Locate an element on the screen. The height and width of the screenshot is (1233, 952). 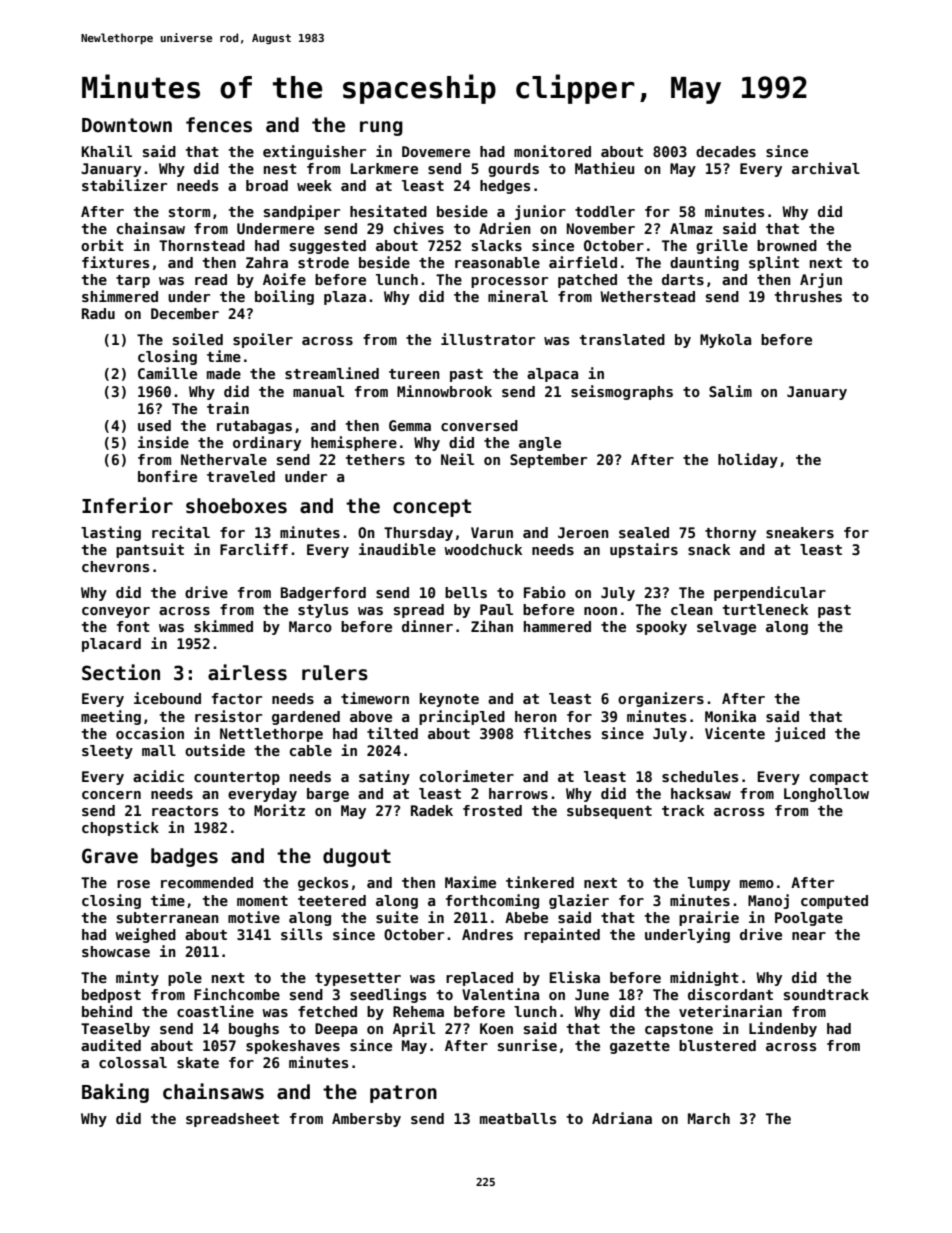
December is located at coordinates (185, 313).
